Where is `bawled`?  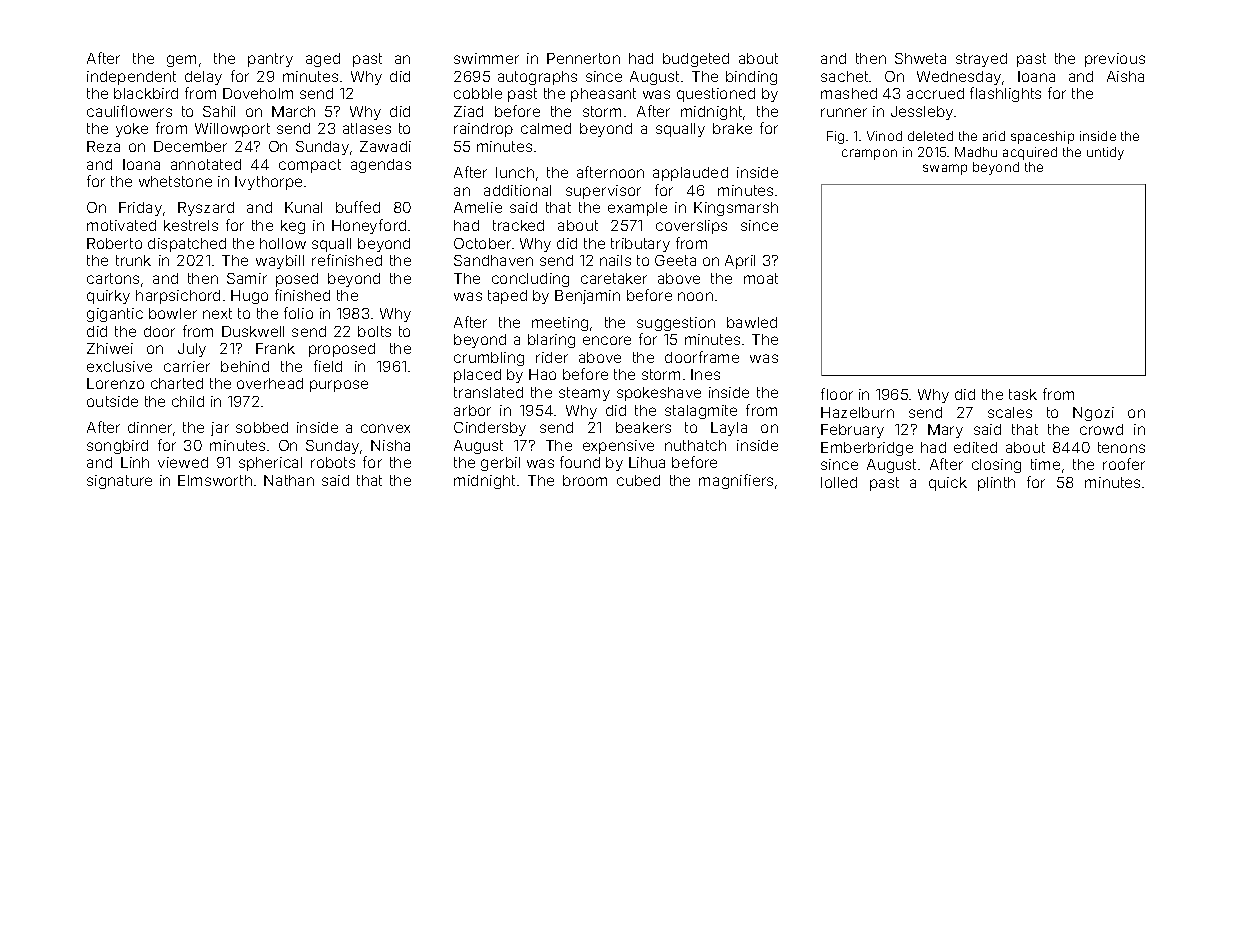
bawled is located at coordinates (752, 322).
